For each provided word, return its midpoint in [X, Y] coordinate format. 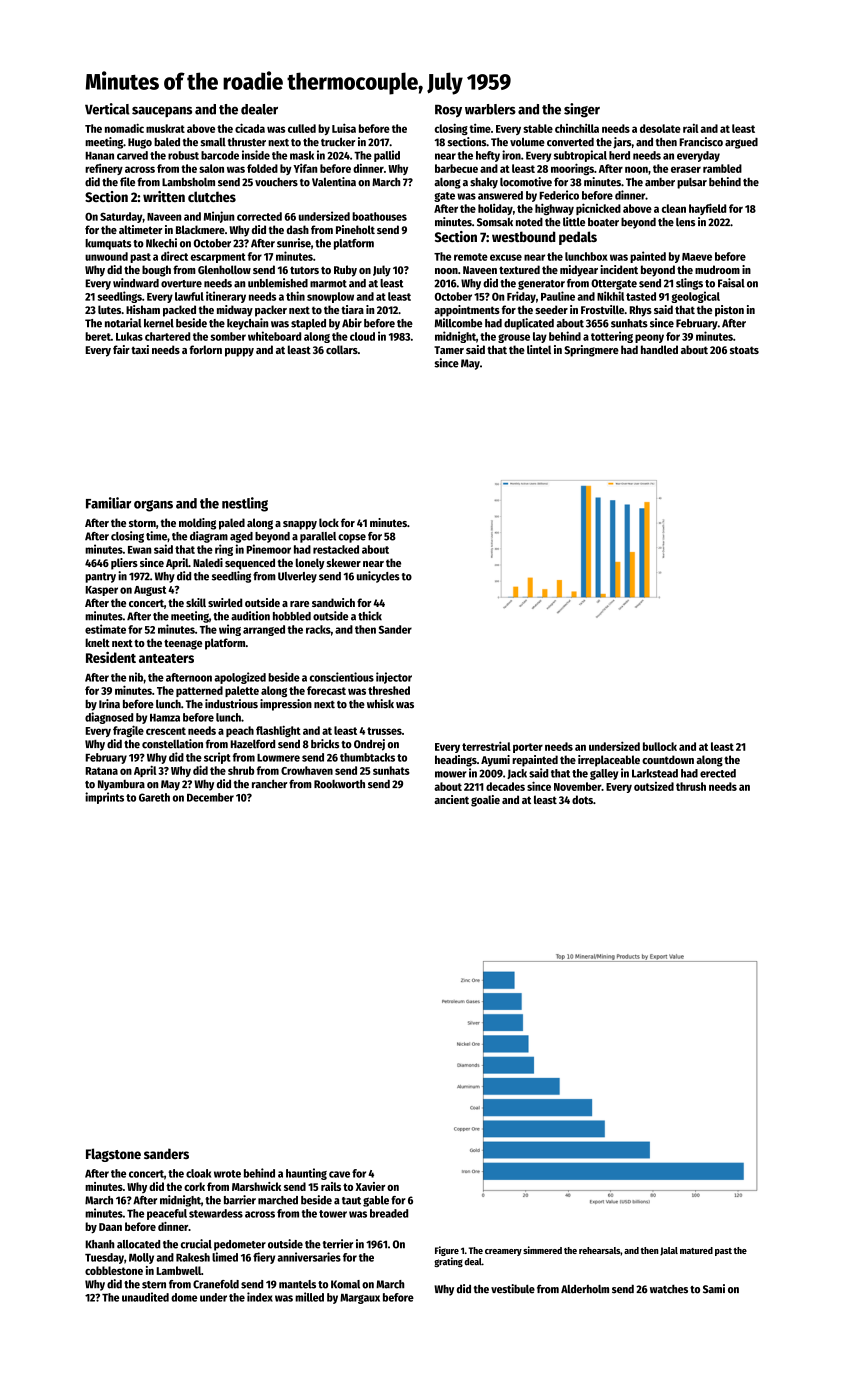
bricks [325, 744]
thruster [247, 142]
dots [582, 799]
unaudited [145, 1297]
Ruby [345, 271]
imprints [104, 798]
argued [741, 143]
